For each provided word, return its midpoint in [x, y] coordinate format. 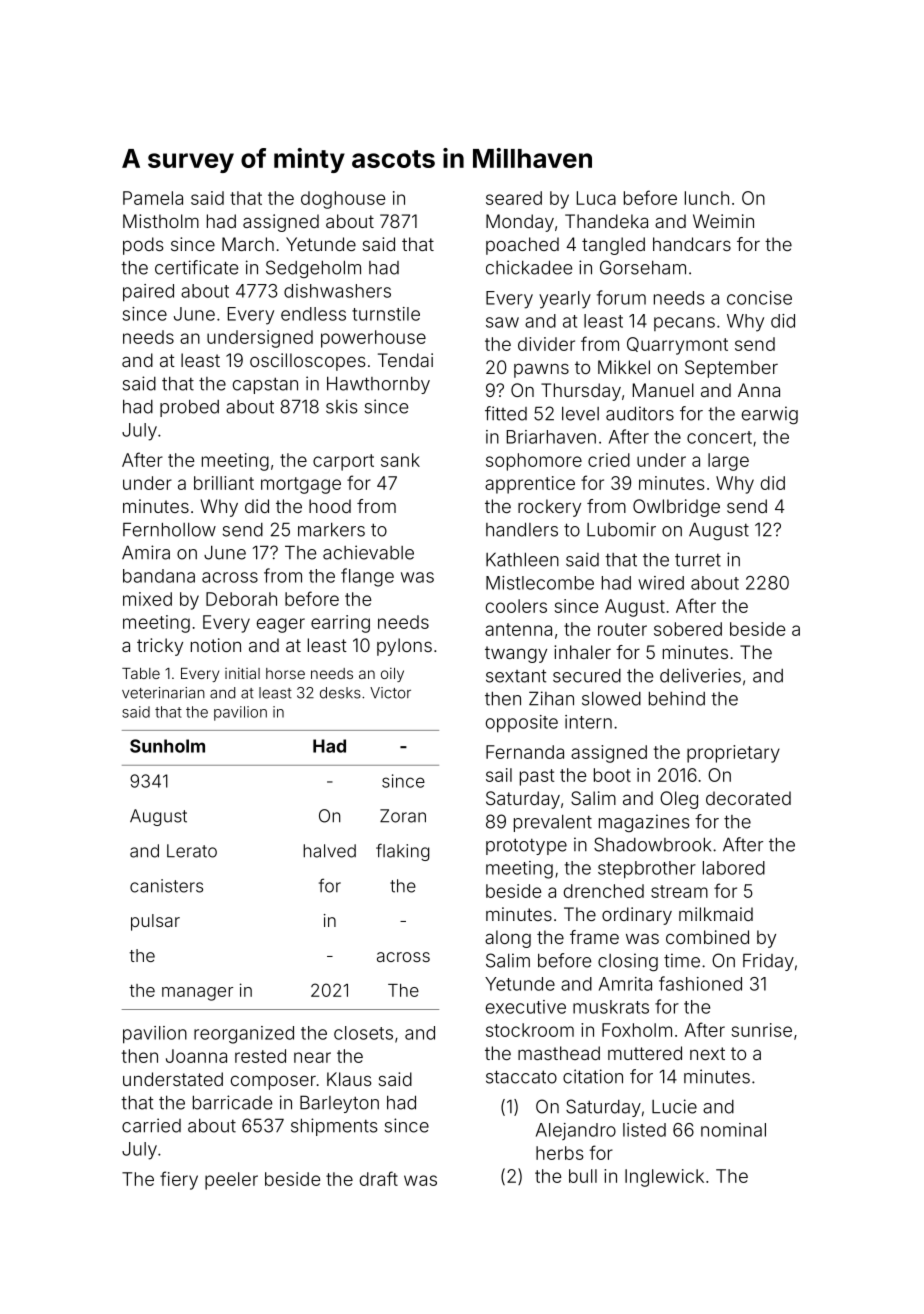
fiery [179, 1180]
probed [189, 408]
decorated [748, 798]
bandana [159, 576]
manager [197, 994]
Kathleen [522, 559]
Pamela [153, 198]
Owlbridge [676, 508]
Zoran [403, 816]
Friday [768, 962]
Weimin [723, 221]
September [731, 369]
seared [514, 198]
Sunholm [167, 746]
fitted [506, 413]
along [508, 939]
